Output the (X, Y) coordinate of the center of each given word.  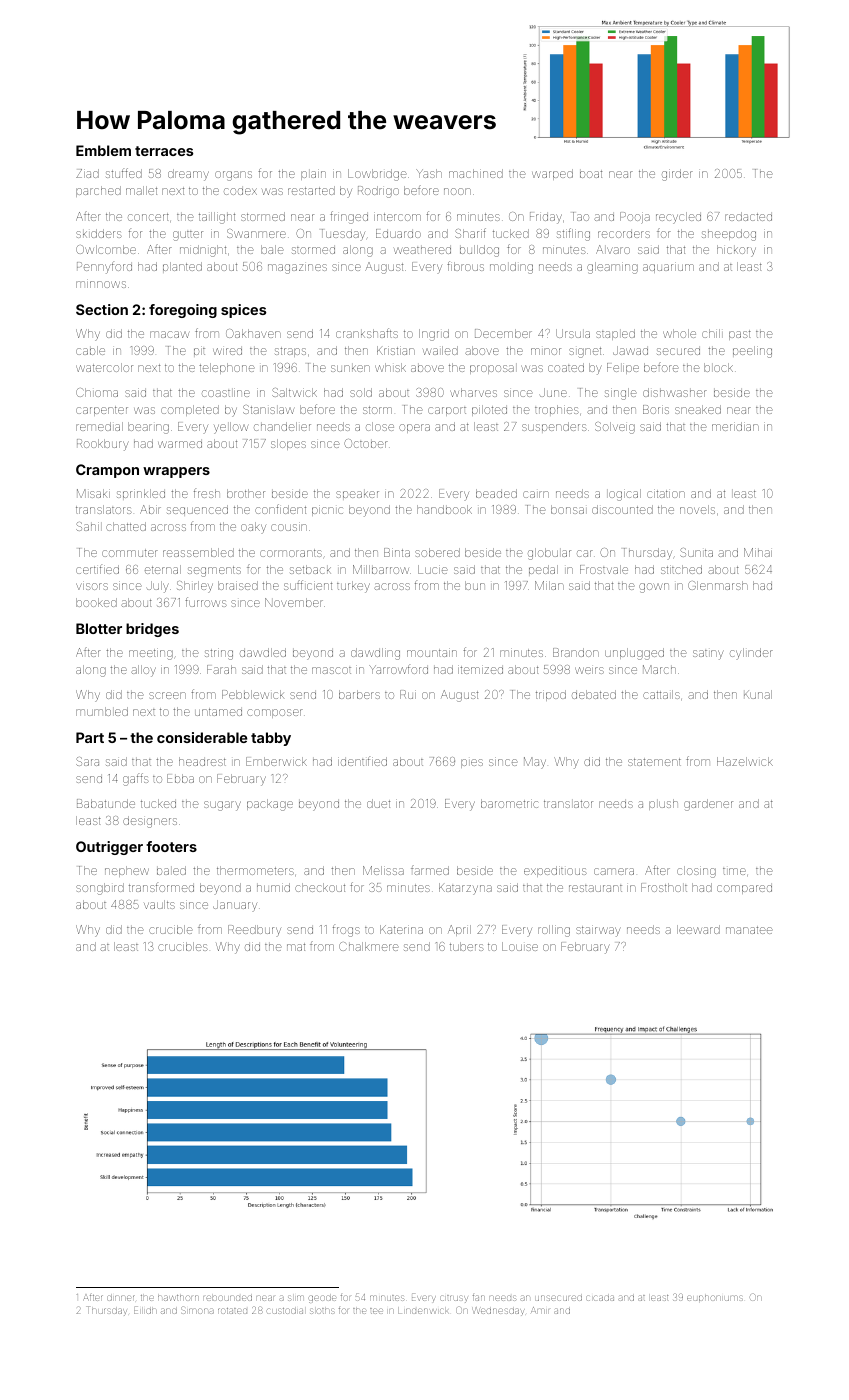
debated (594, 694)
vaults (159, 904)
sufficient (308, 585)
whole (679, 333)
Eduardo (398, 233)
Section (102, 309)
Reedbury (254, 930)
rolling (554, 931)
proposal (492, 369)
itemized (480, 669)
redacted (748, 216)
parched (98, 191)
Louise (520, 946)
